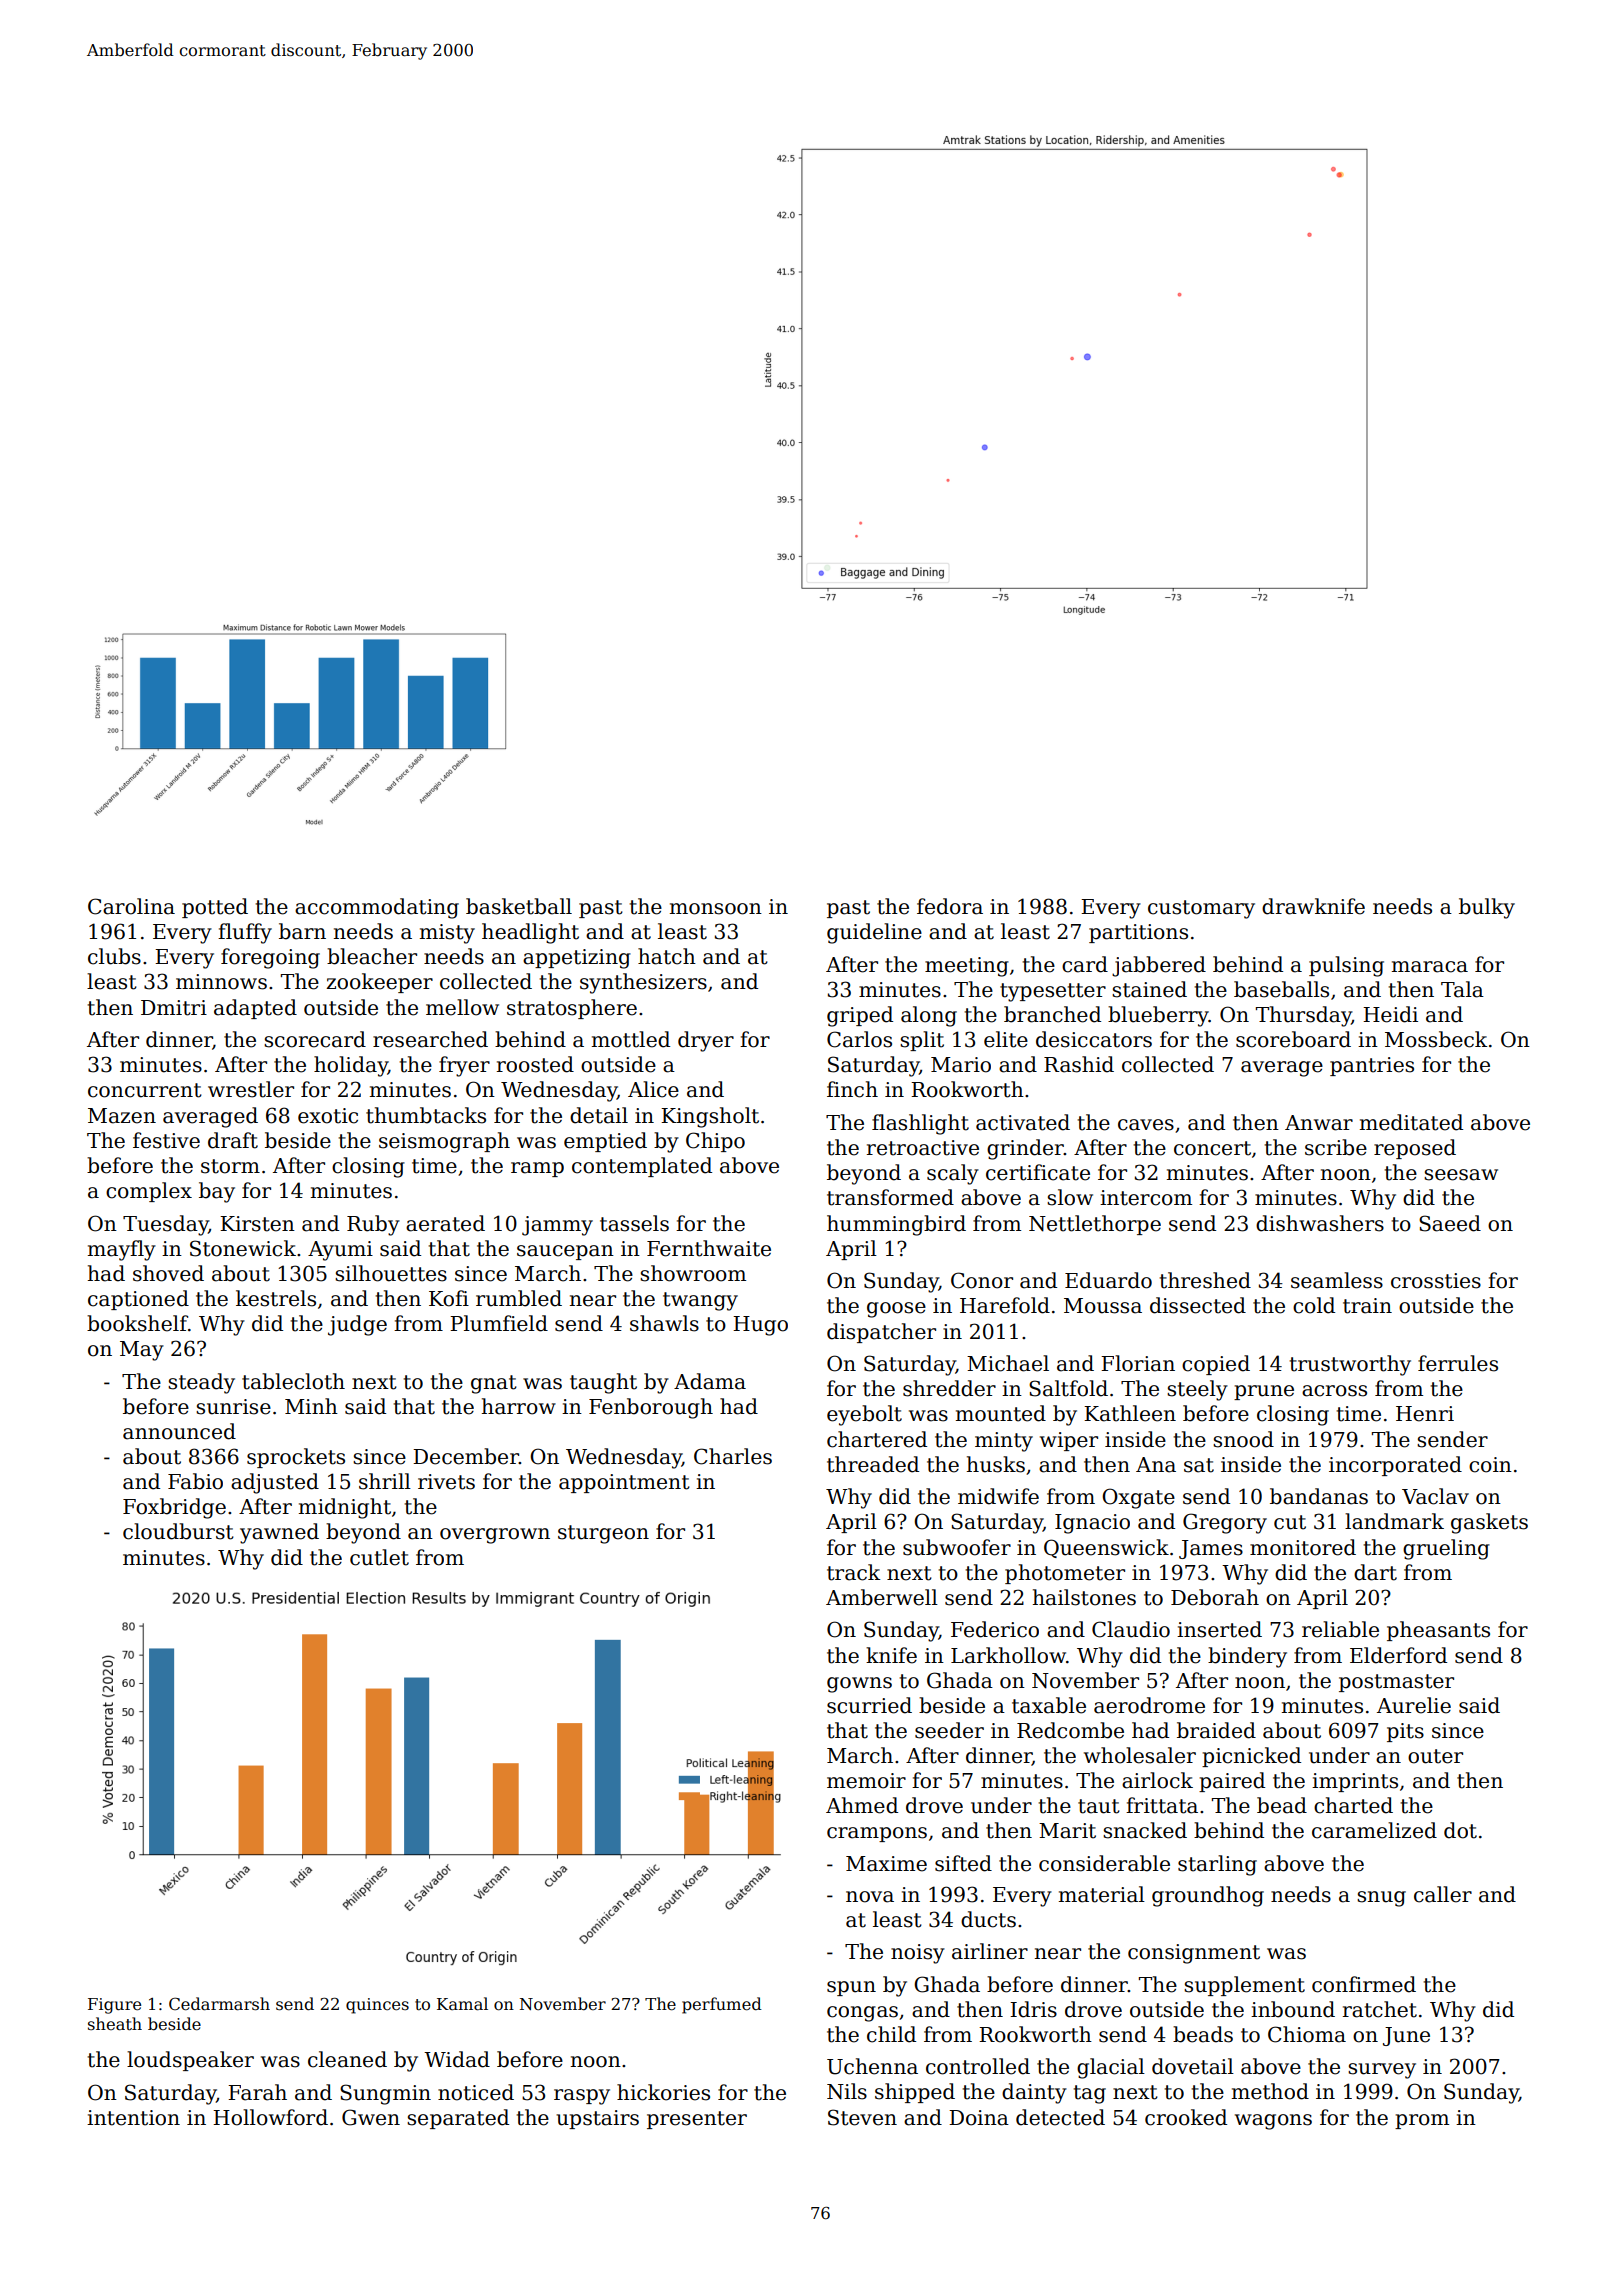  What do you see at coordinates (862, 2117) in the screenshot?
I see `Steven` at bounding box center [862, 2117].
